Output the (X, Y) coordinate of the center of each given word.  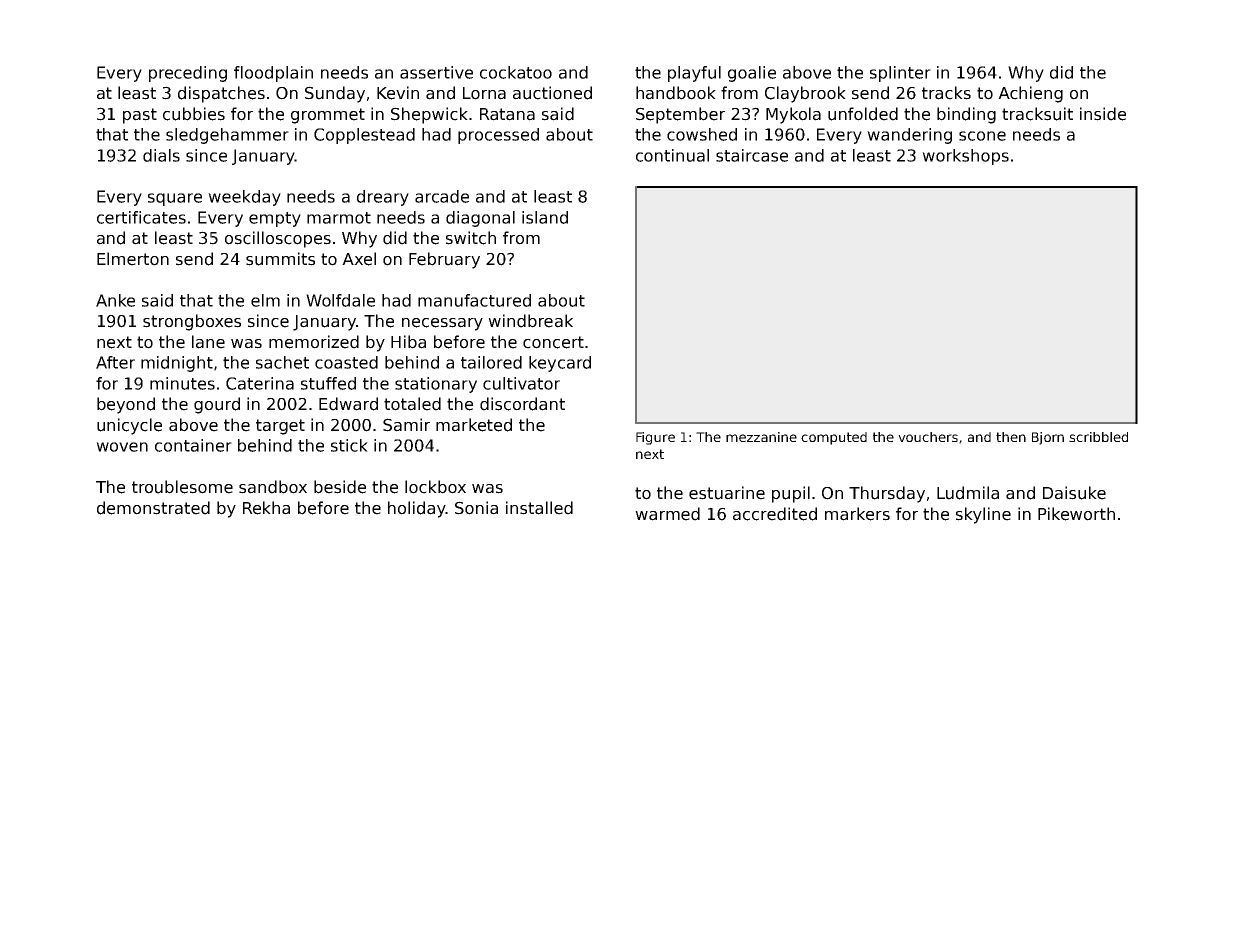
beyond (126, 405)
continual (672, 155)
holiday (417, 509)
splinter (900, 74)
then (1011, 437)
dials (161, 155)
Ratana (507, 114)
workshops (965, 157)
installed (539, 508)
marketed (474, 425)
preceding (188, 74)
